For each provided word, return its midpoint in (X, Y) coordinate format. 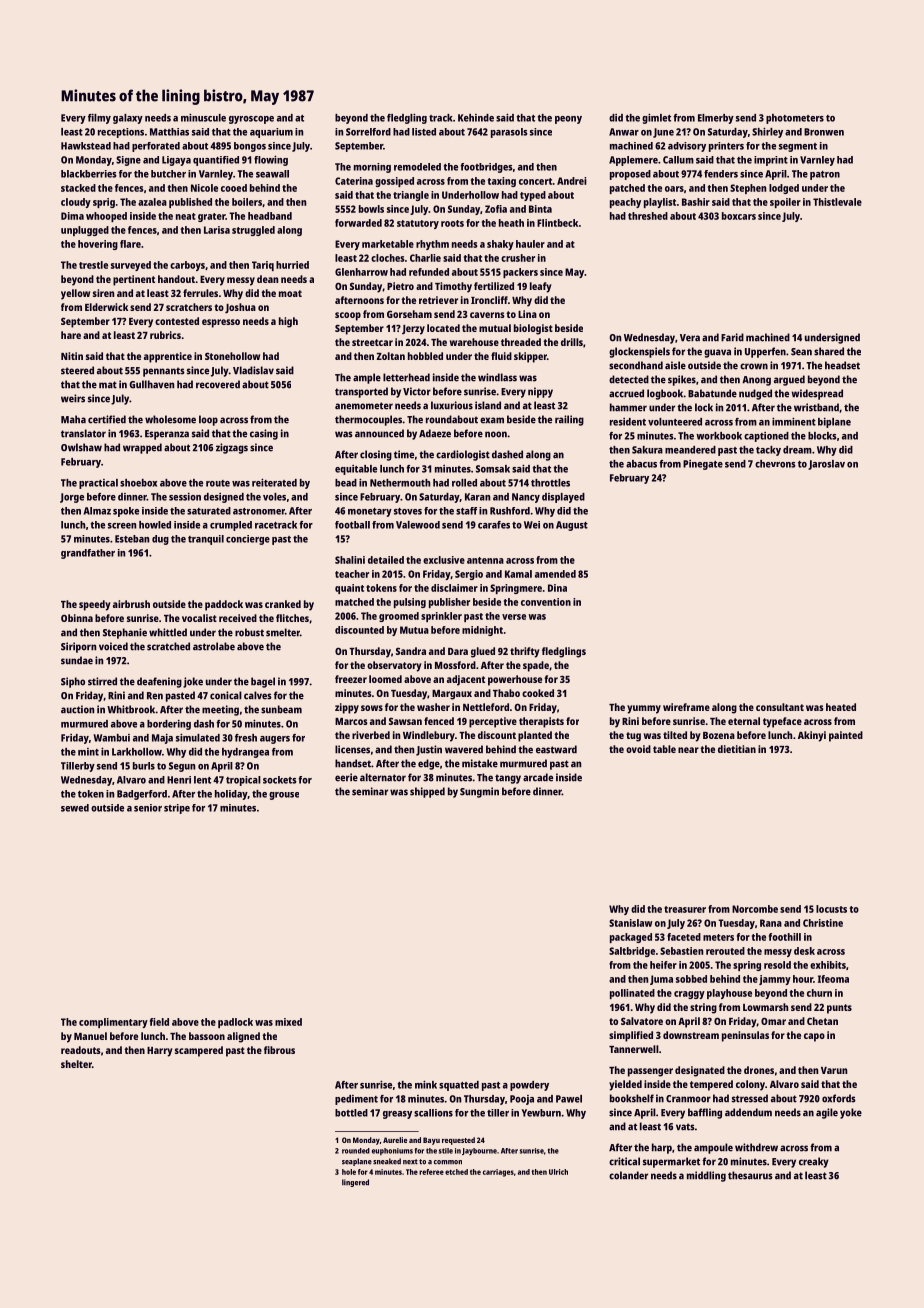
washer (433, 707)
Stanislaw (630, 923)
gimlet (656, 118)
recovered (218, 384)
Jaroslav (826, 465)
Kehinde (476, 118)
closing (376, 455)
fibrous (279, 1050)
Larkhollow (137, 752)
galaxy (128, 119)
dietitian (737, 749)
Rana (771, 923)
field (159, 1022)
